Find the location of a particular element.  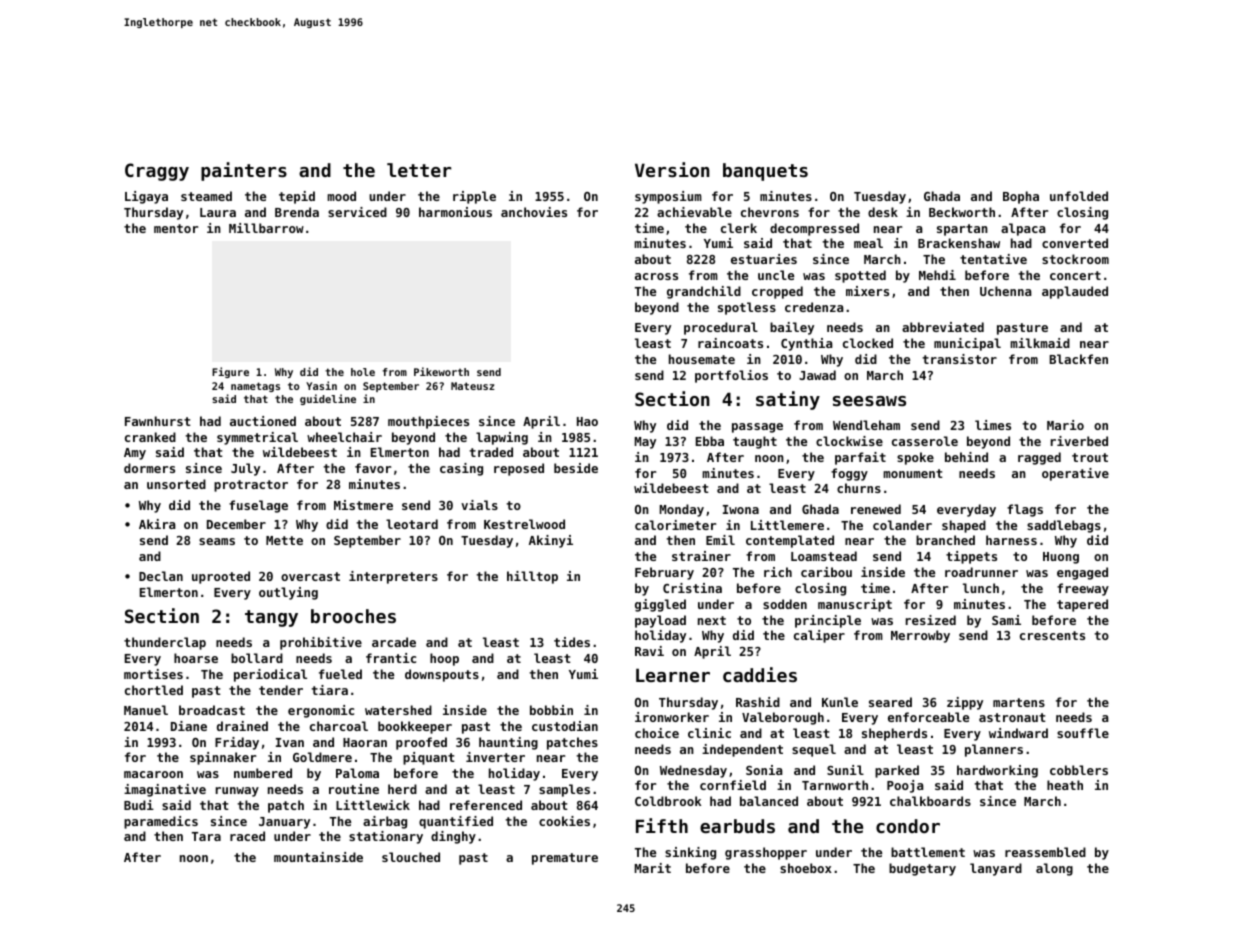

Manuel is located at coordinates (146, 710).
